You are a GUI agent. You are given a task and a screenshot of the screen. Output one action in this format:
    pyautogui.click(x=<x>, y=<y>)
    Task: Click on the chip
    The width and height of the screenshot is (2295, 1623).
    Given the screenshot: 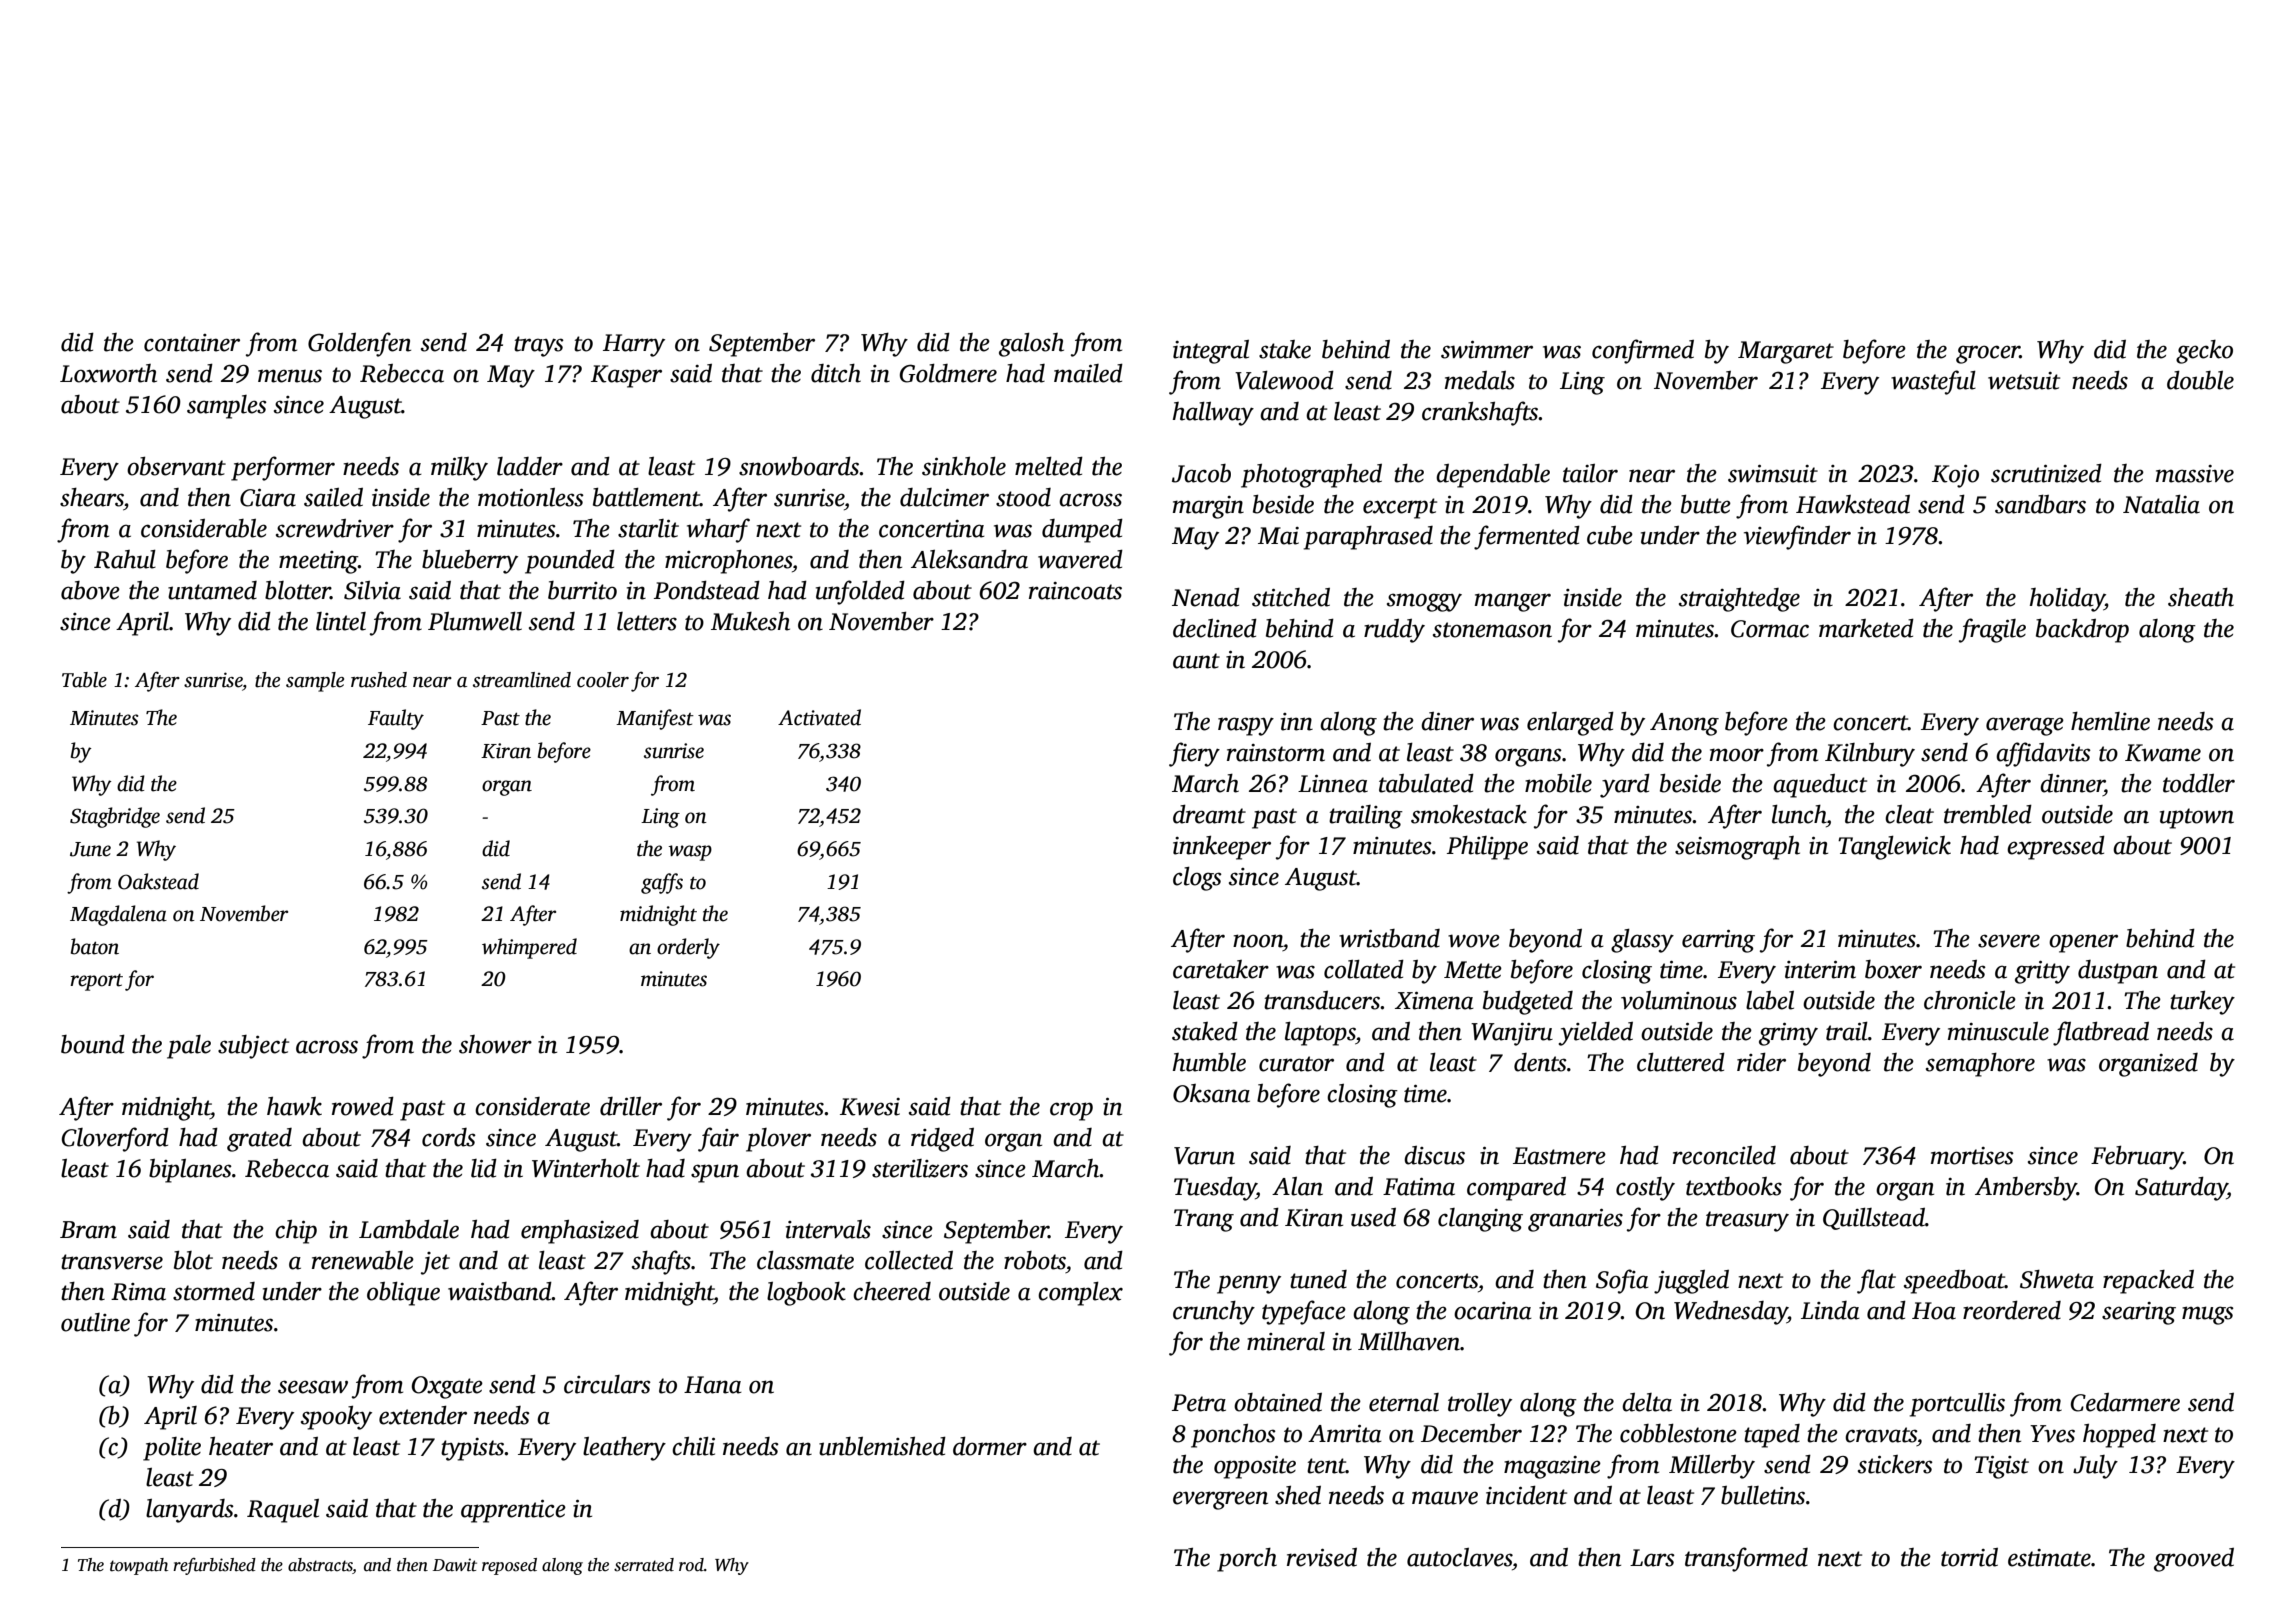 What is the action you would take?
    pyautogui.click(x=296, y=1232)
